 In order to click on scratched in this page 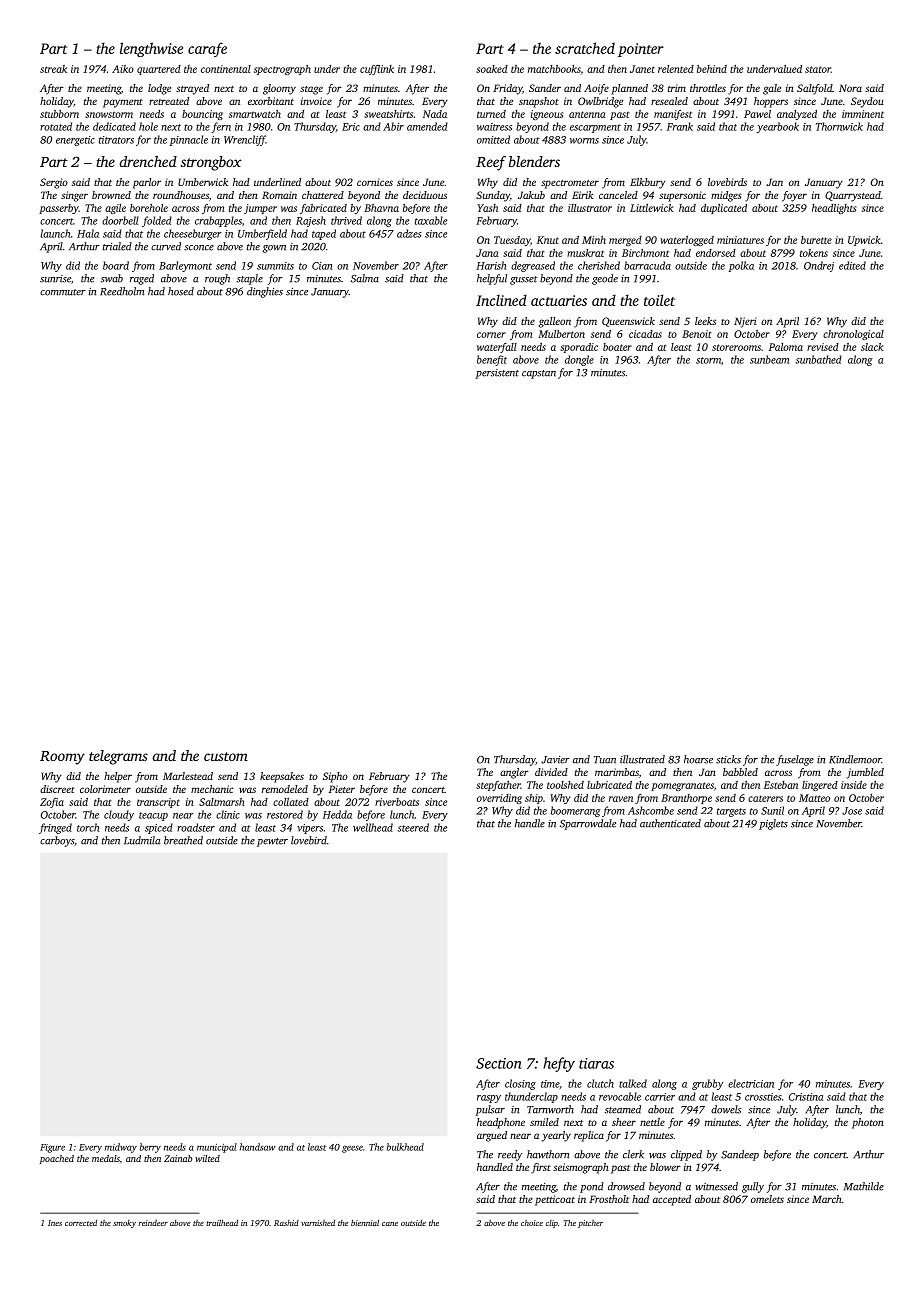, I will do `click(585, 48)`.
